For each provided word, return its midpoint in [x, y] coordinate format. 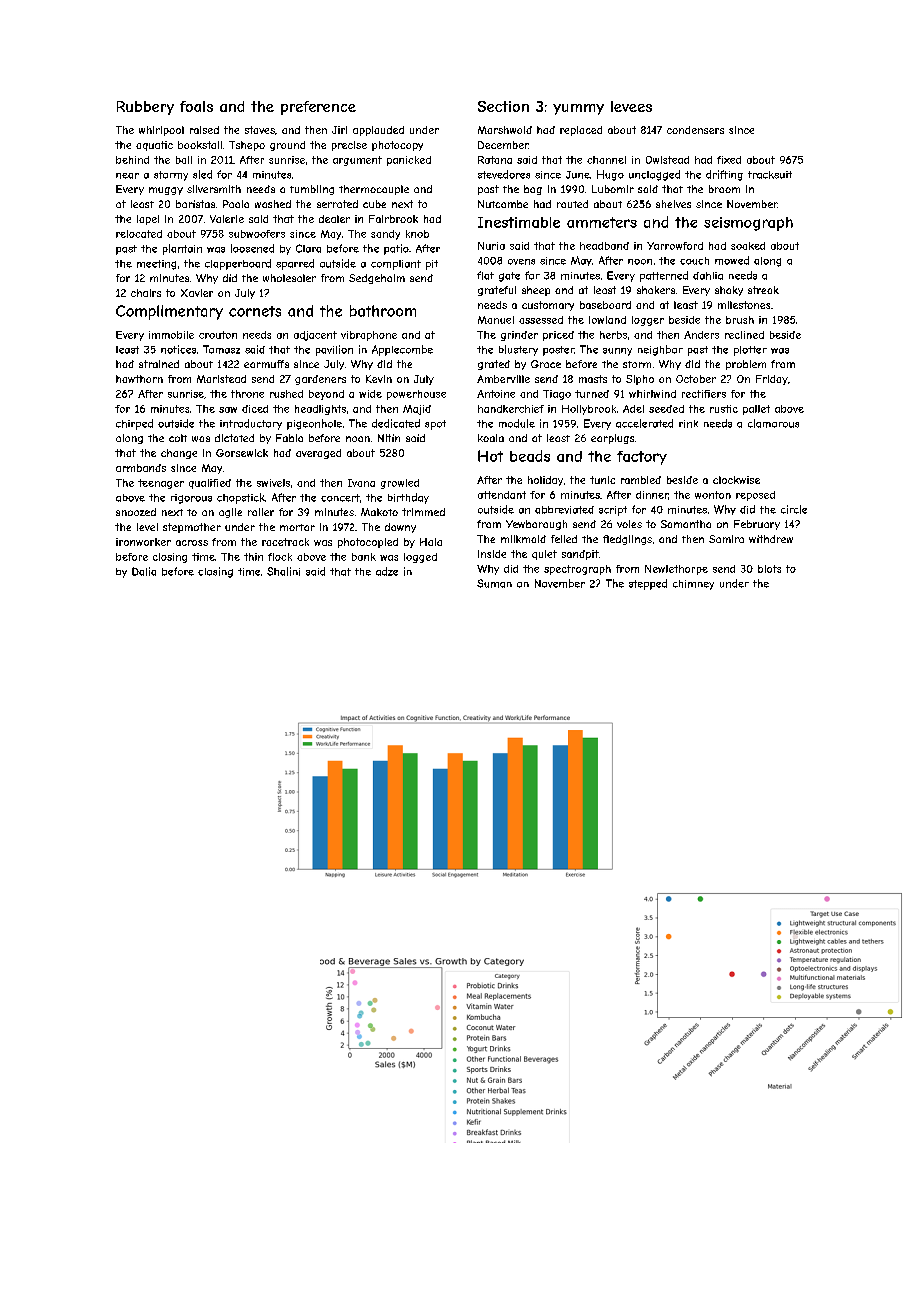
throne [247, 394]
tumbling [312, 190]
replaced [581, 131]
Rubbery [145, 108]
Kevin [379, 379]
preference [318, 108]
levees [631, 106]
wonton [713, 495]
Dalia [144, 571]
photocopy [397, 146]
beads [530, 456]
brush [740, 320]
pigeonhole [314, 424]
